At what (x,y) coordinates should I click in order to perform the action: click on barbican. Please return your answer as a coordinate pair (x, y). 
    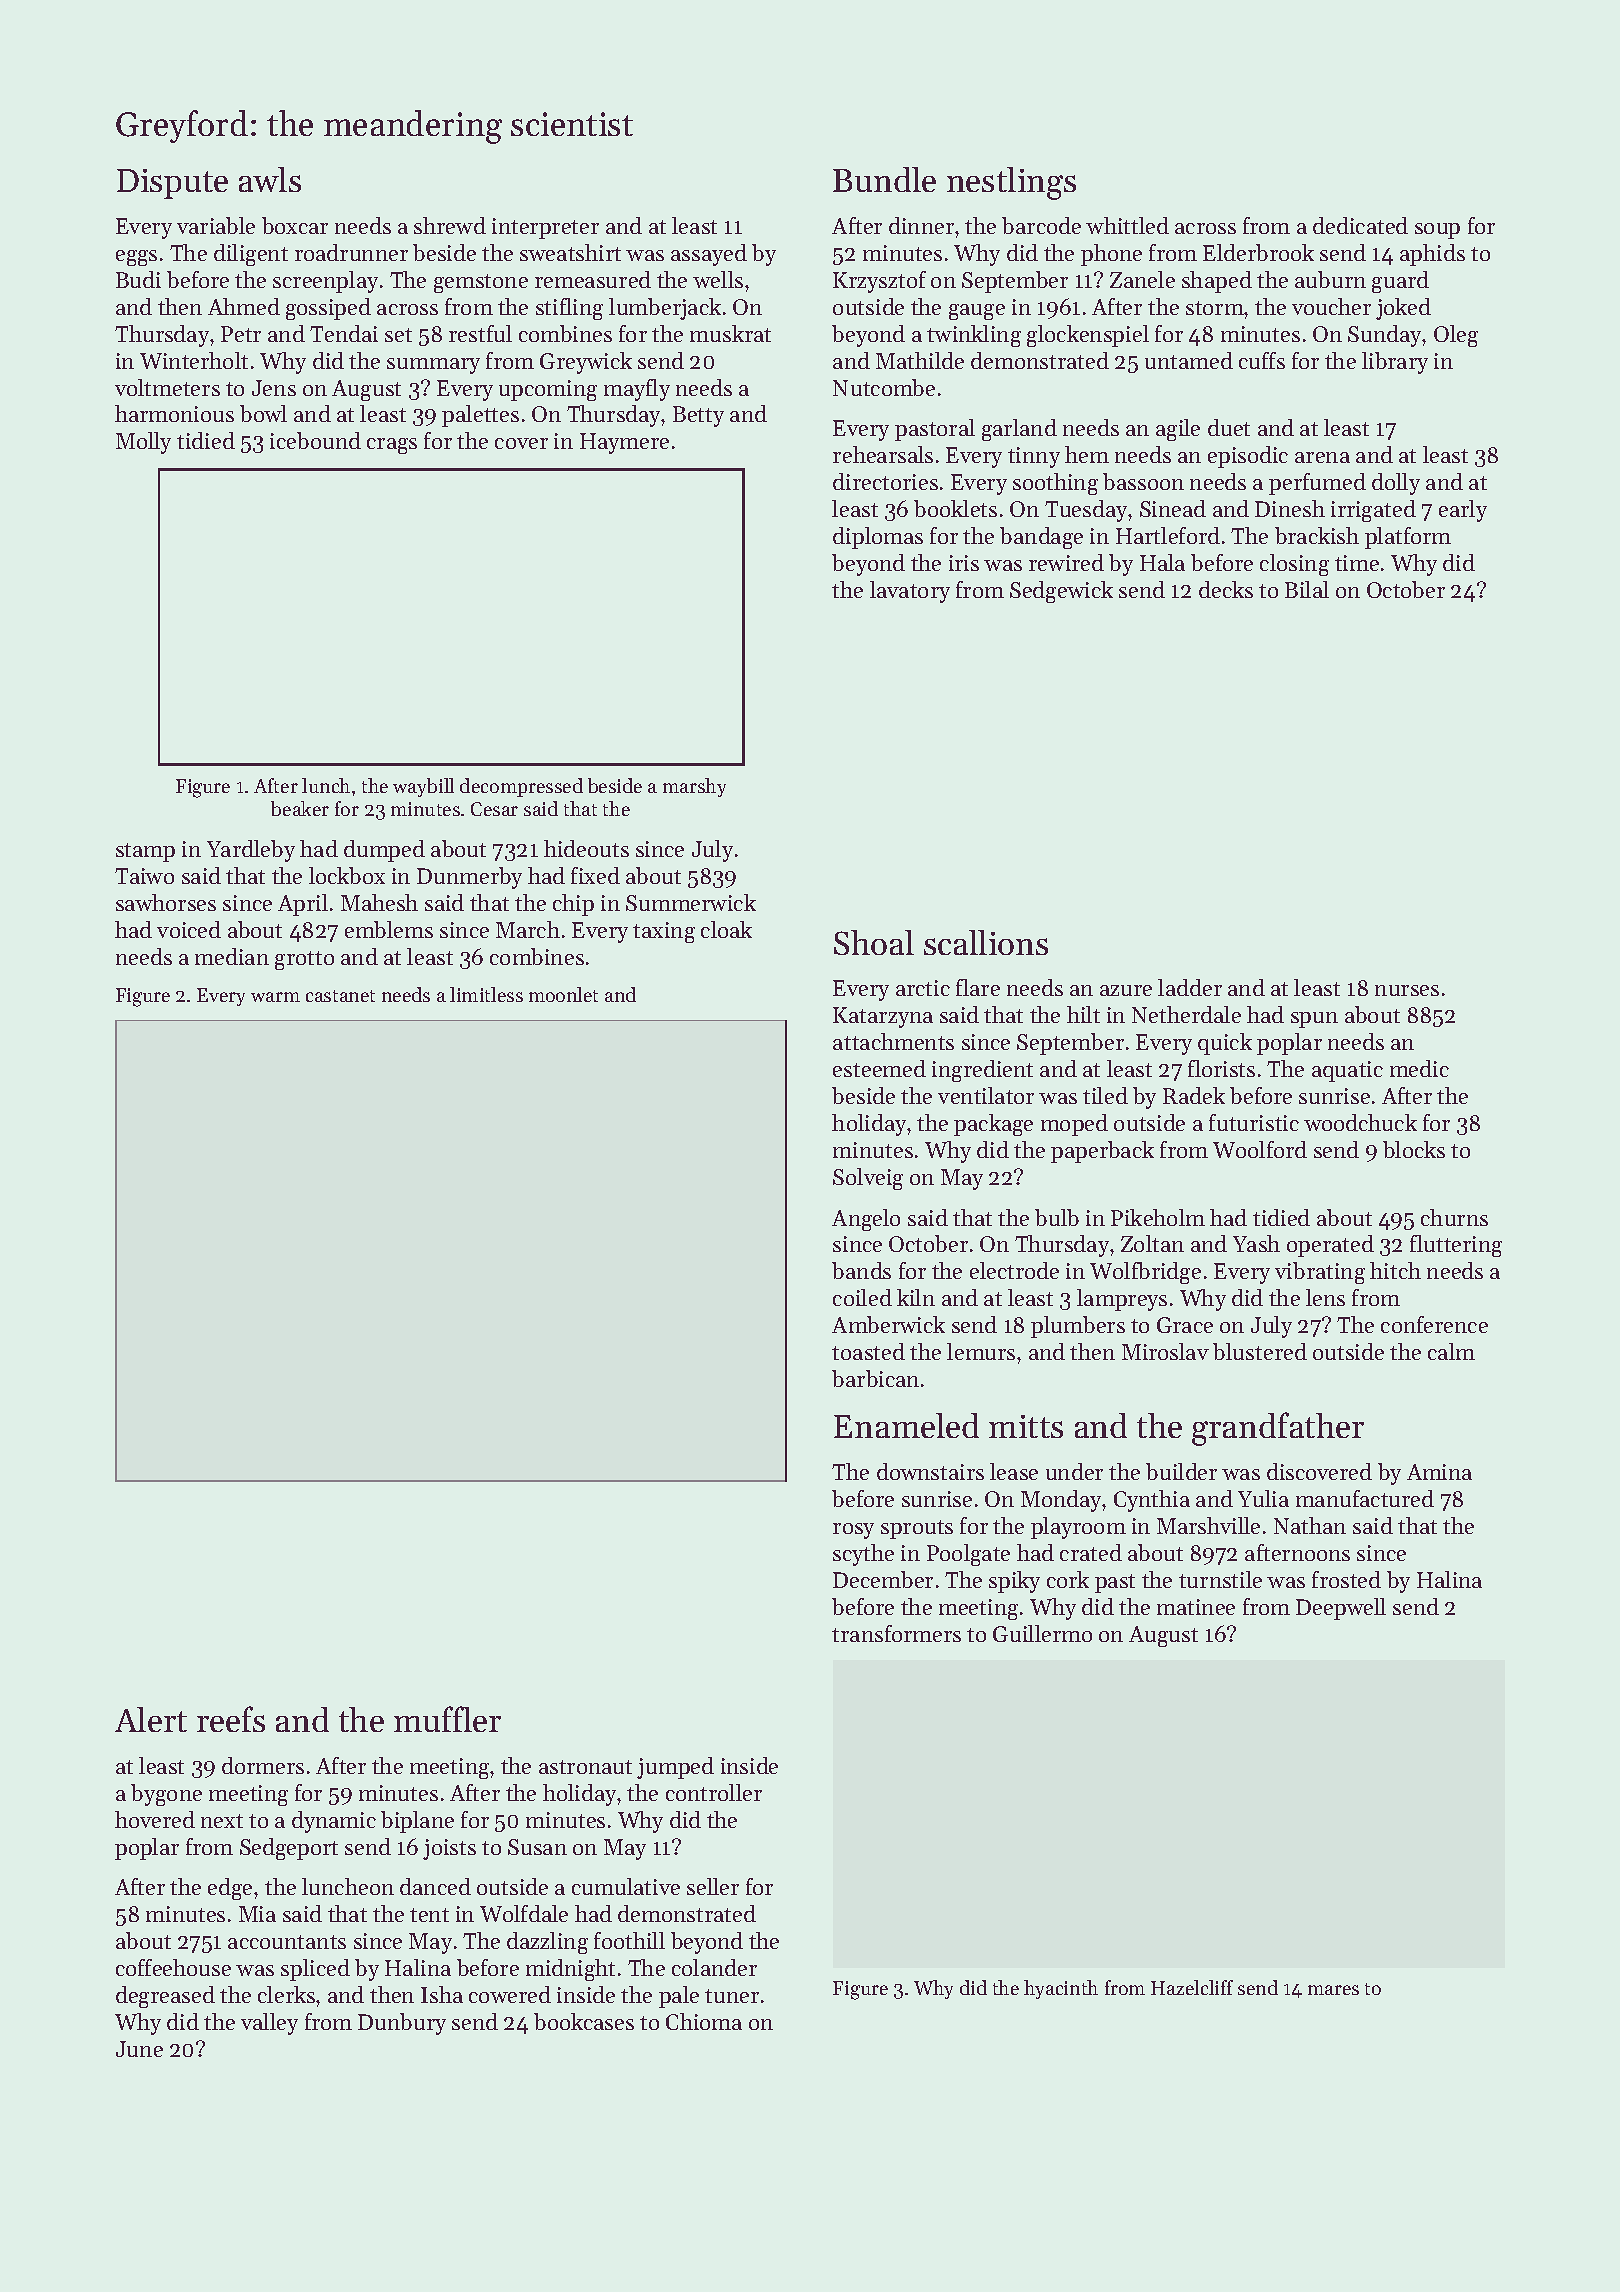
    Looking at the image, I should click on (875, 1378).
